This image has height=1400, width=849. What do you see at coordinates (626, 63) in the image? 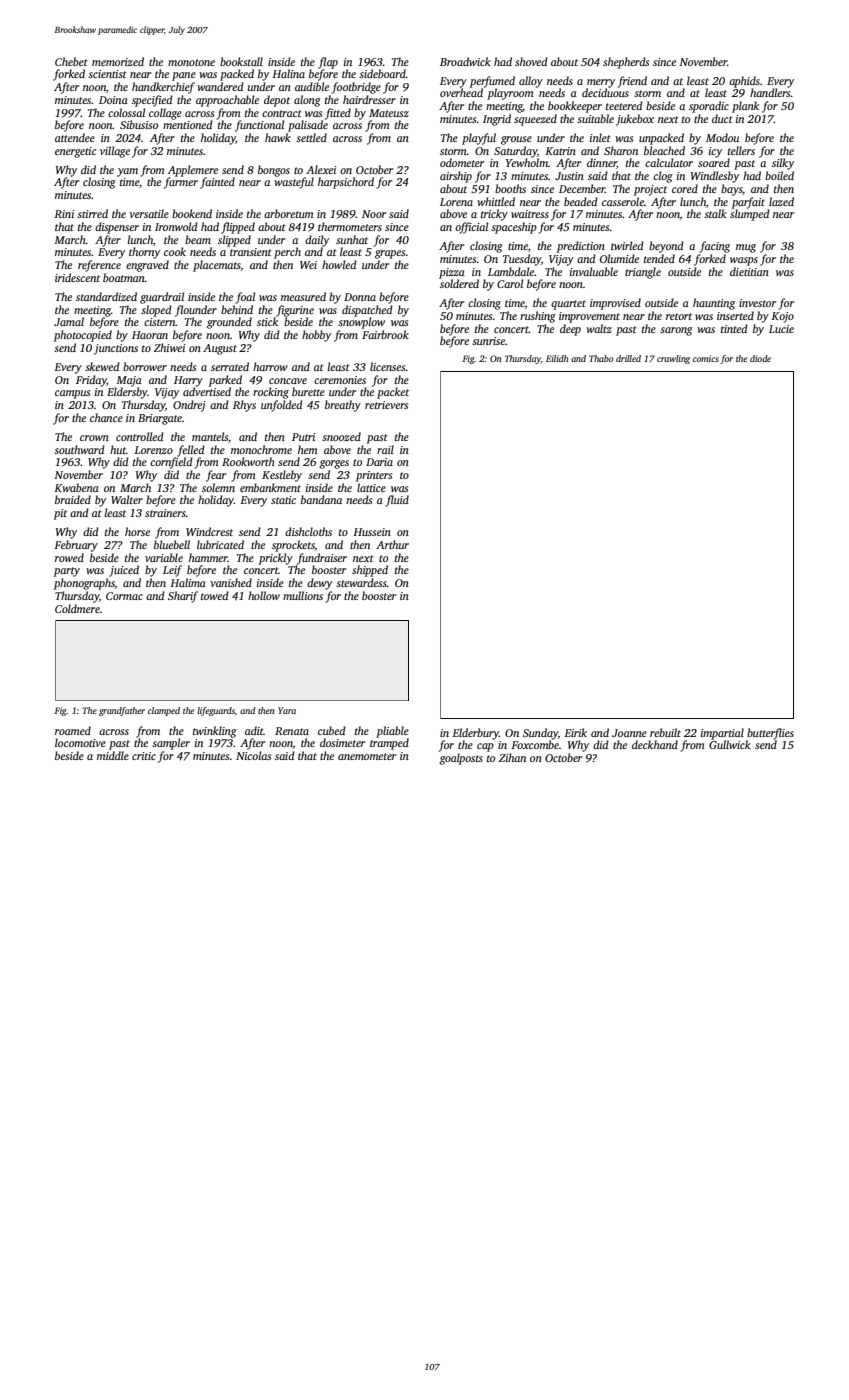
I see `shepherds` at bounding box center [626, 63].
